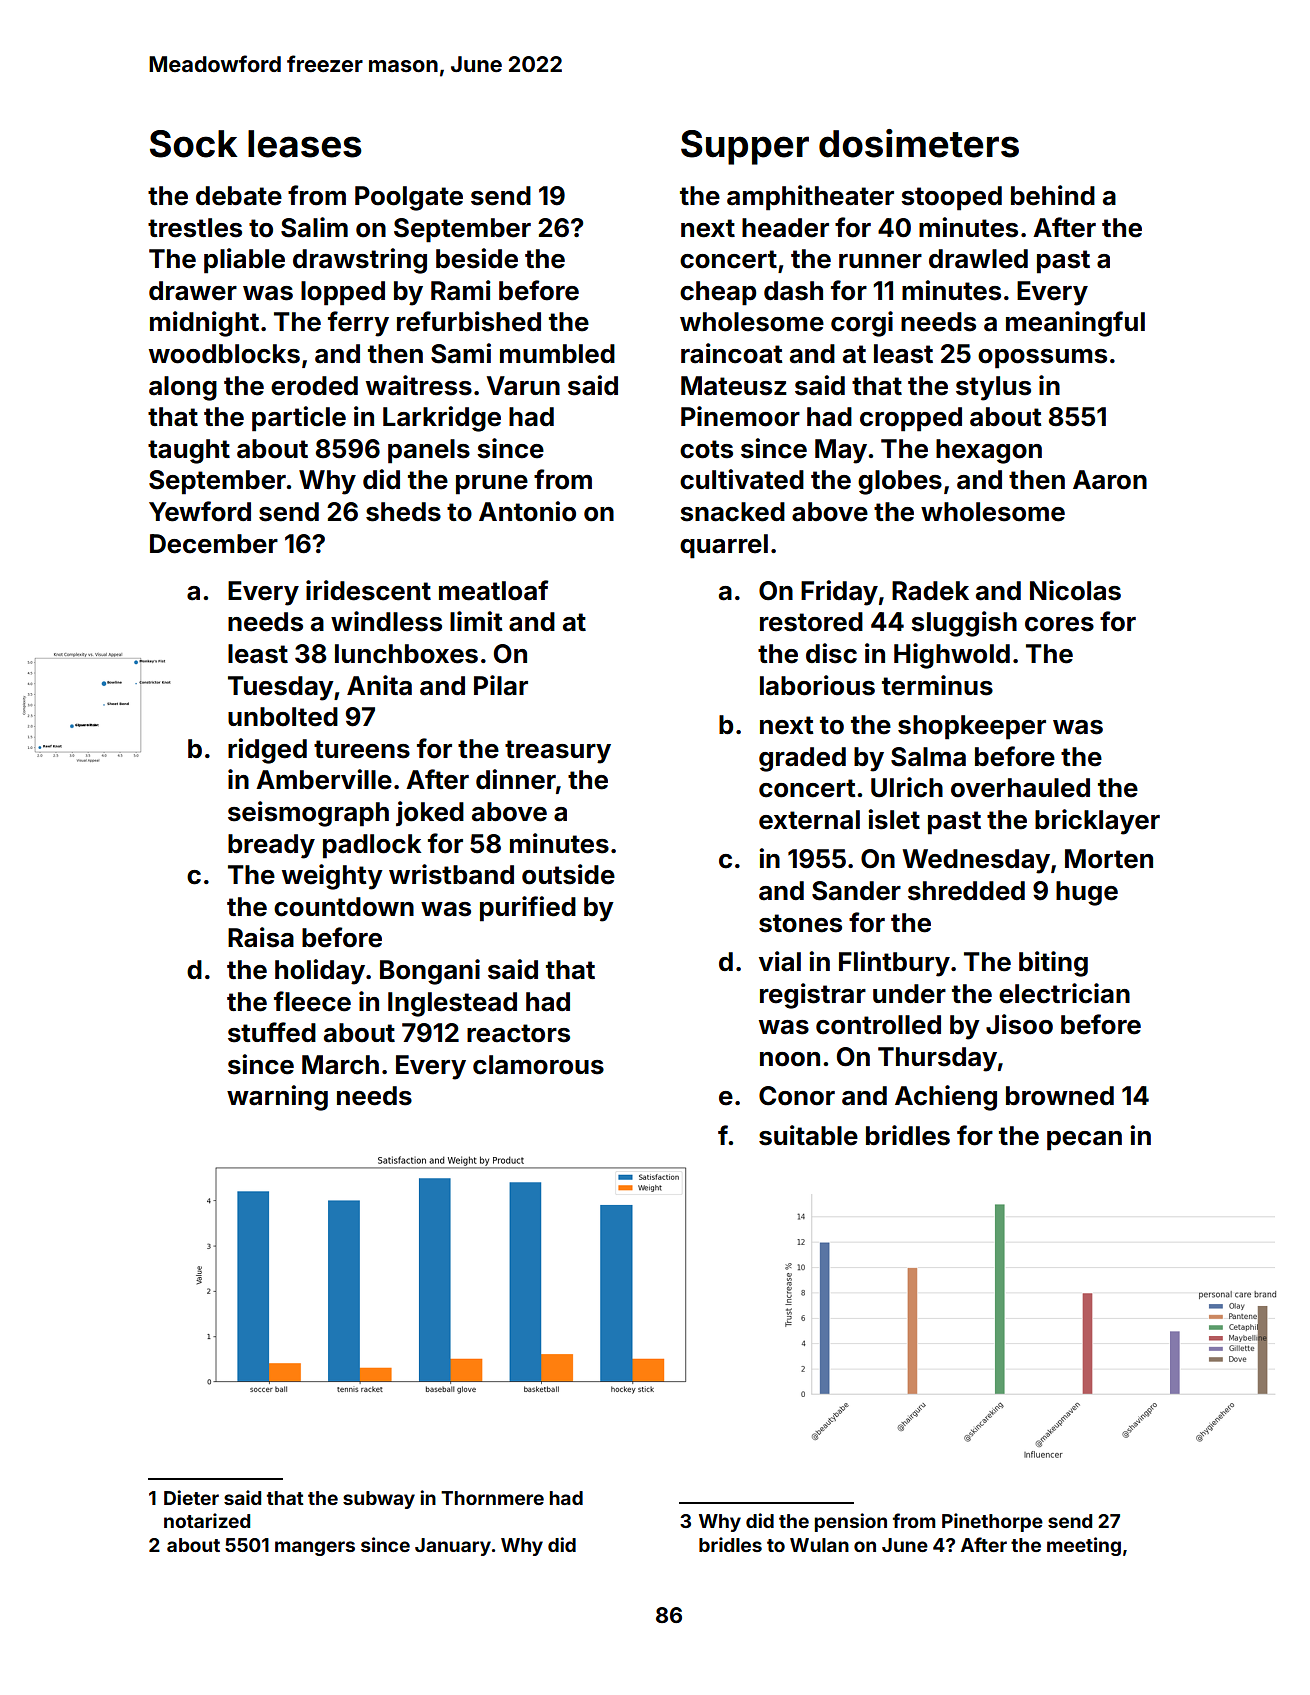 The height and width of the screenshot is (1695, 1310). What do you see at coordinates (989, 451) in the screenshot?
I see `hexagon` at bounding box center [989, 451].
